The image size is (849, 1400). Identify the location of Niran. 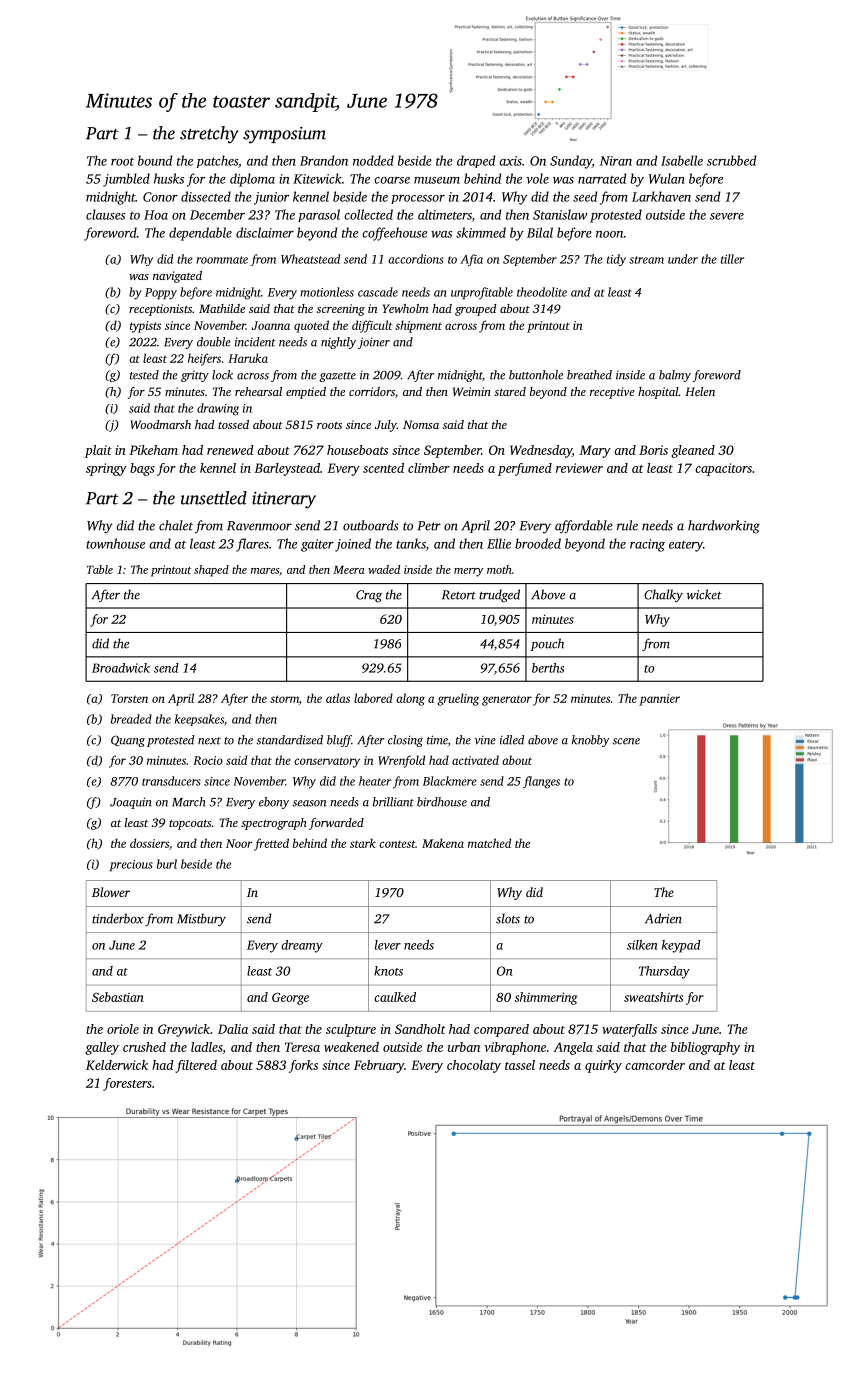
(616, 161).
